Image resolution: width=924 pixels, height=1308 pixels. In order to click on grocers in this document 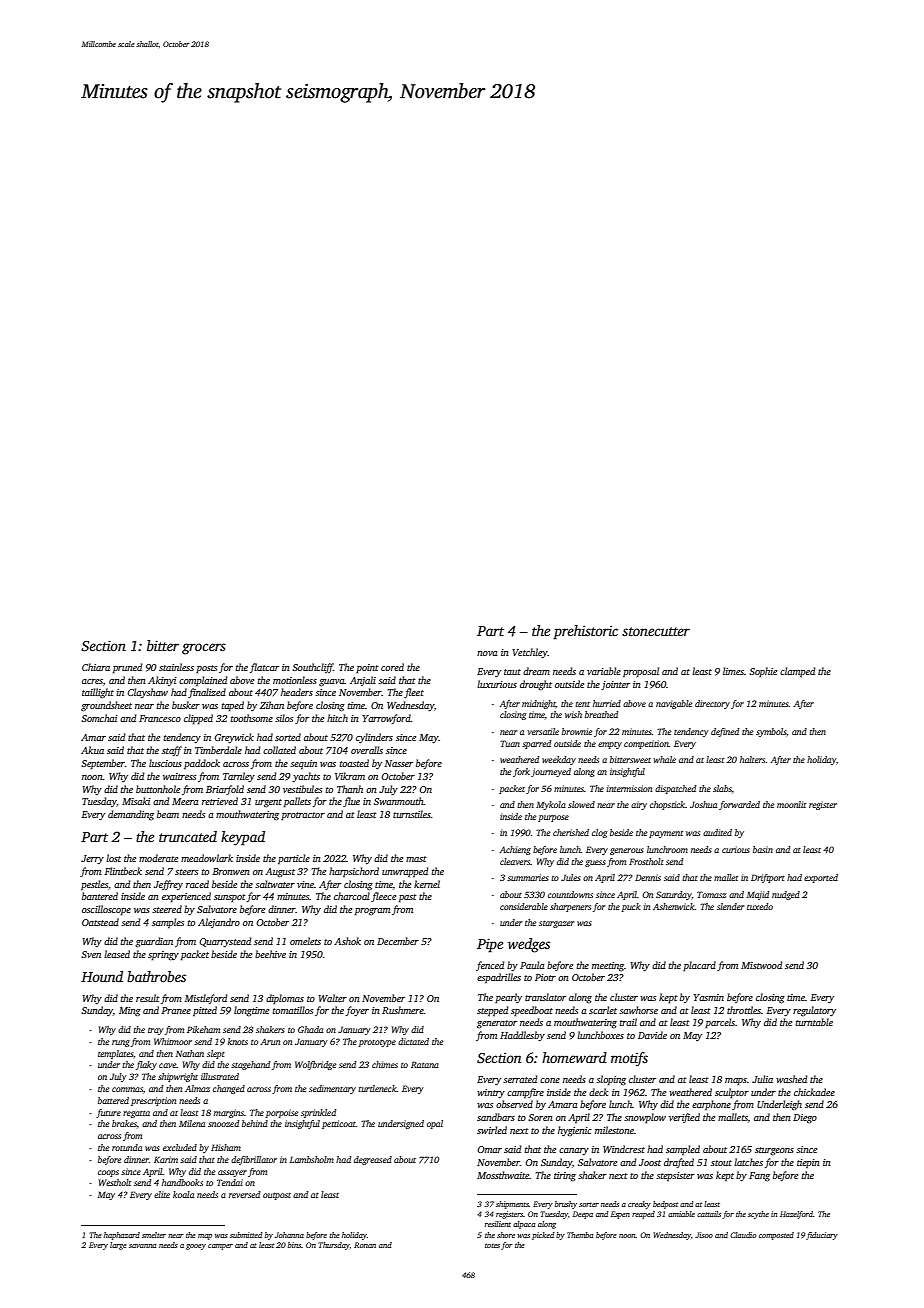, I will do `click(204, 649)`.
